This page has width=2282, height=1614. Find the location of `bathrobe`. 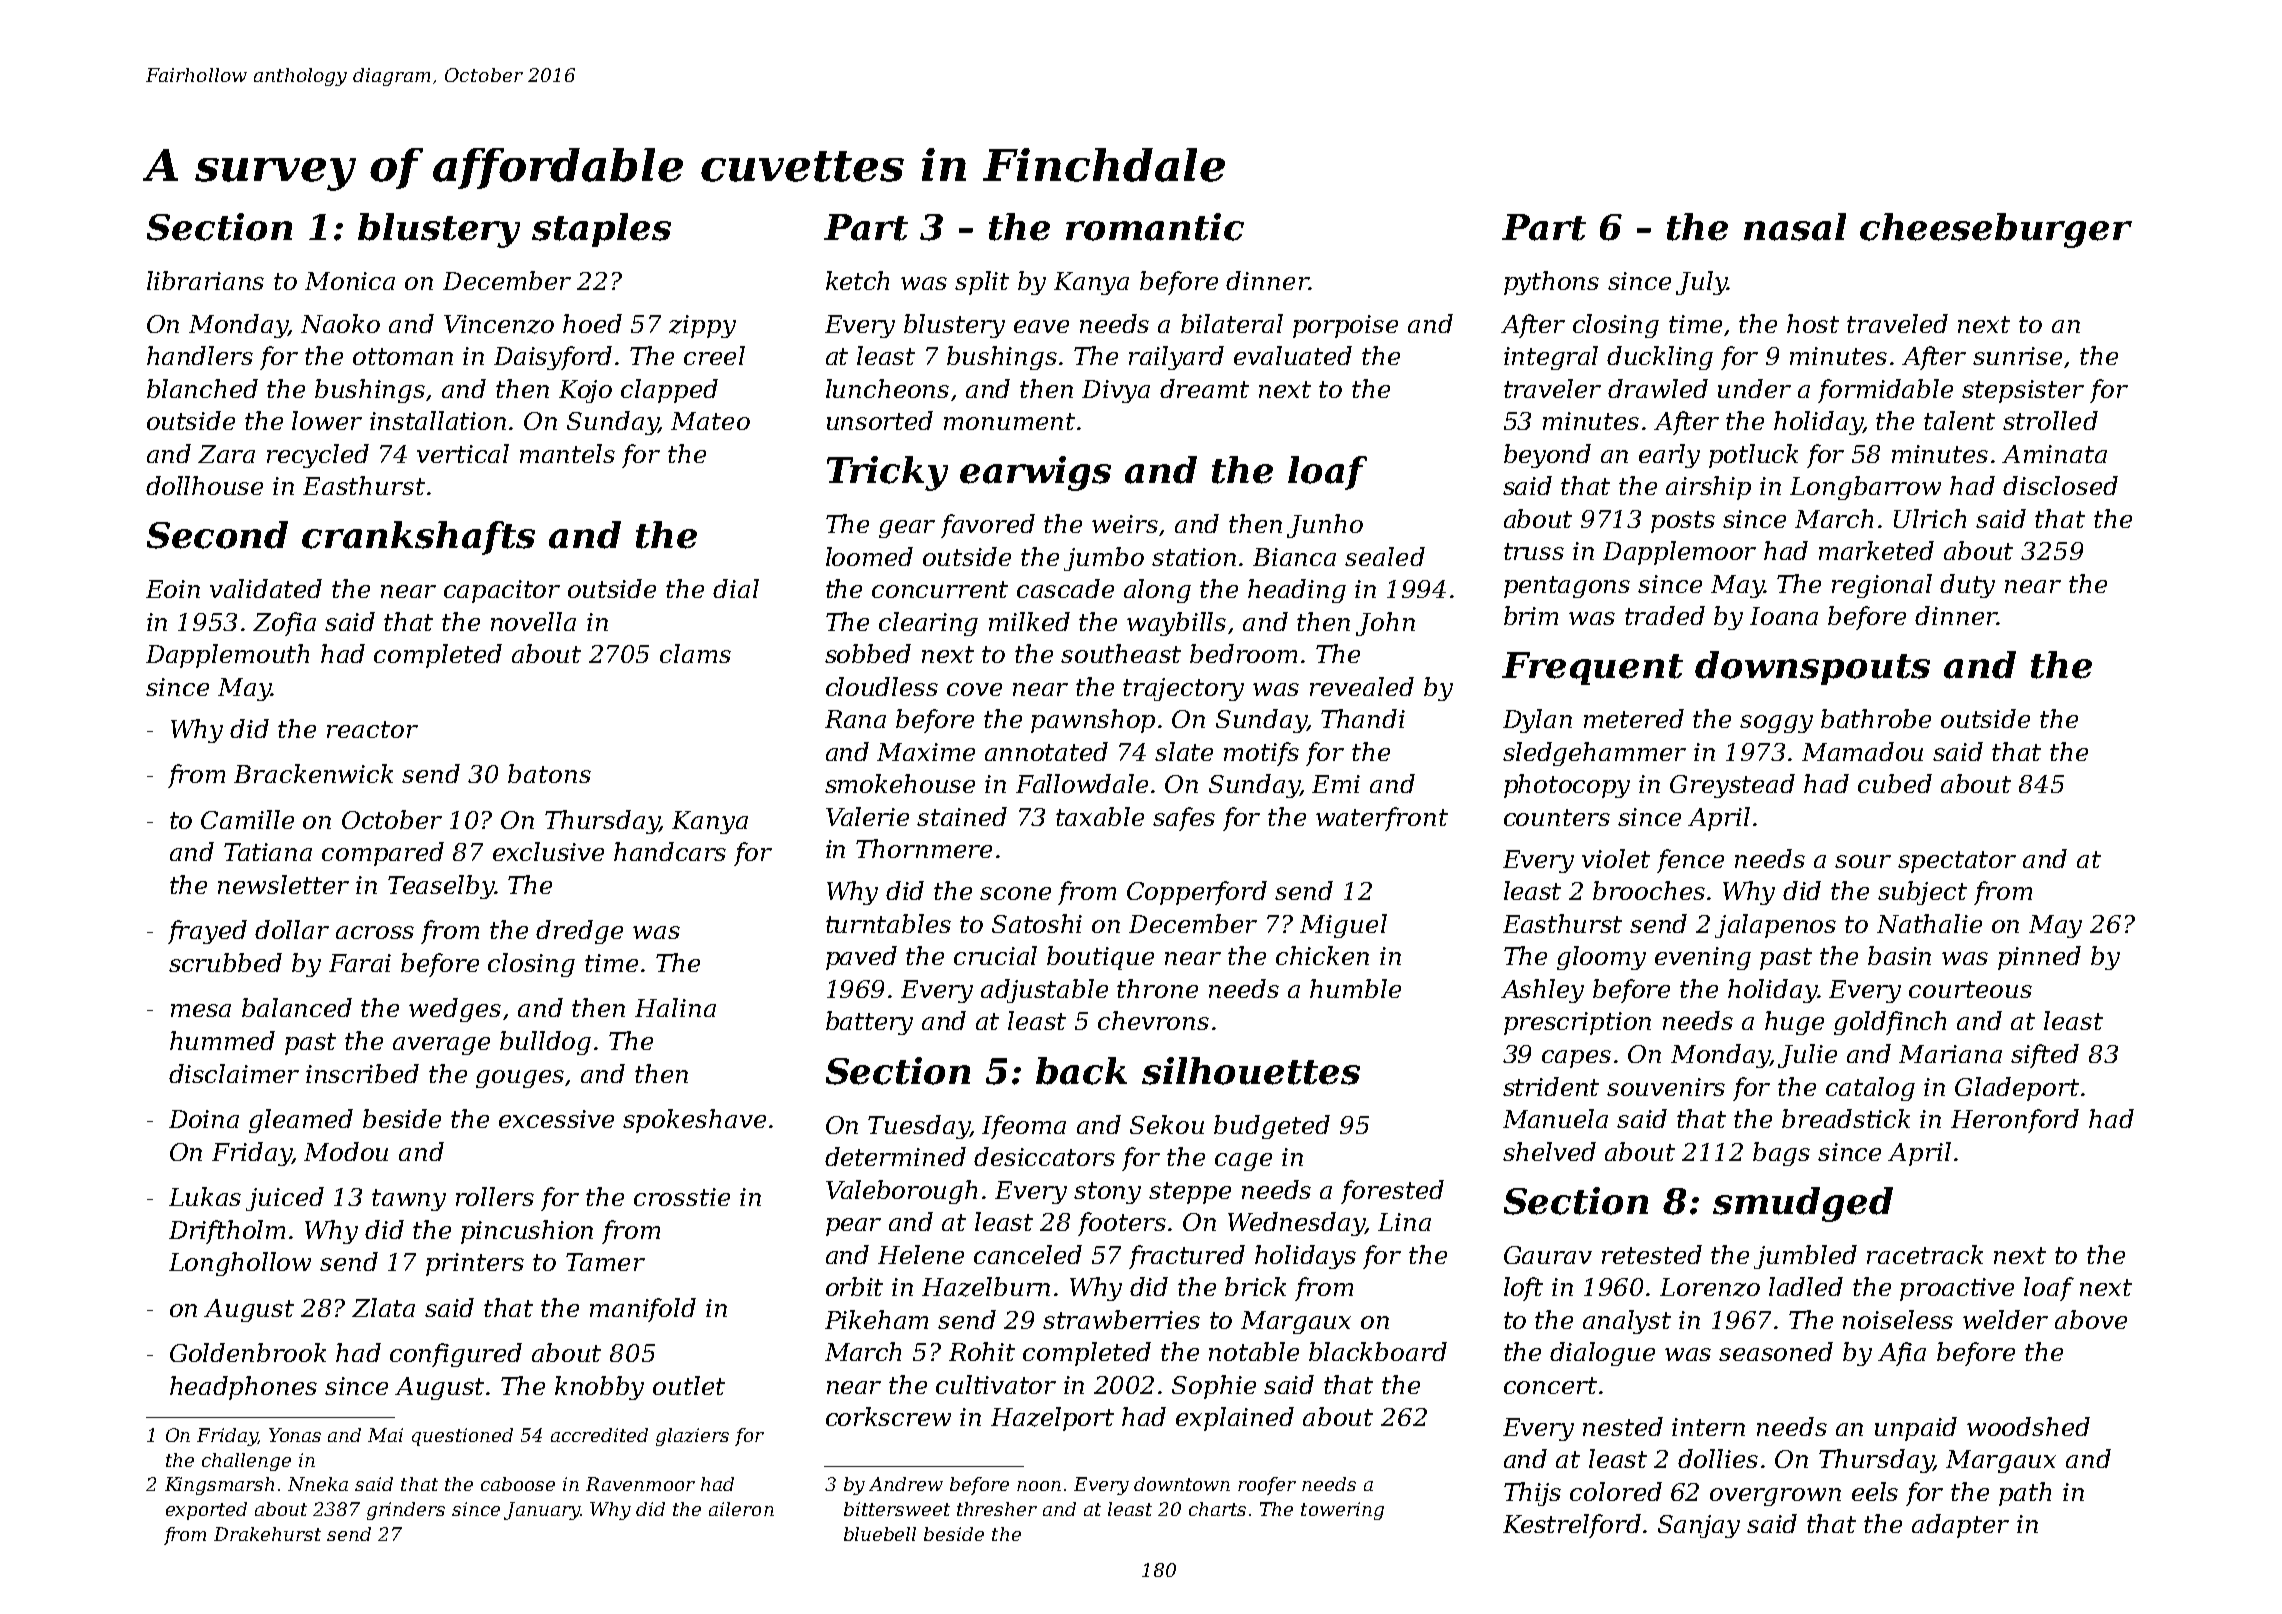

bathrobe is located at coordinates (1876, 718).
